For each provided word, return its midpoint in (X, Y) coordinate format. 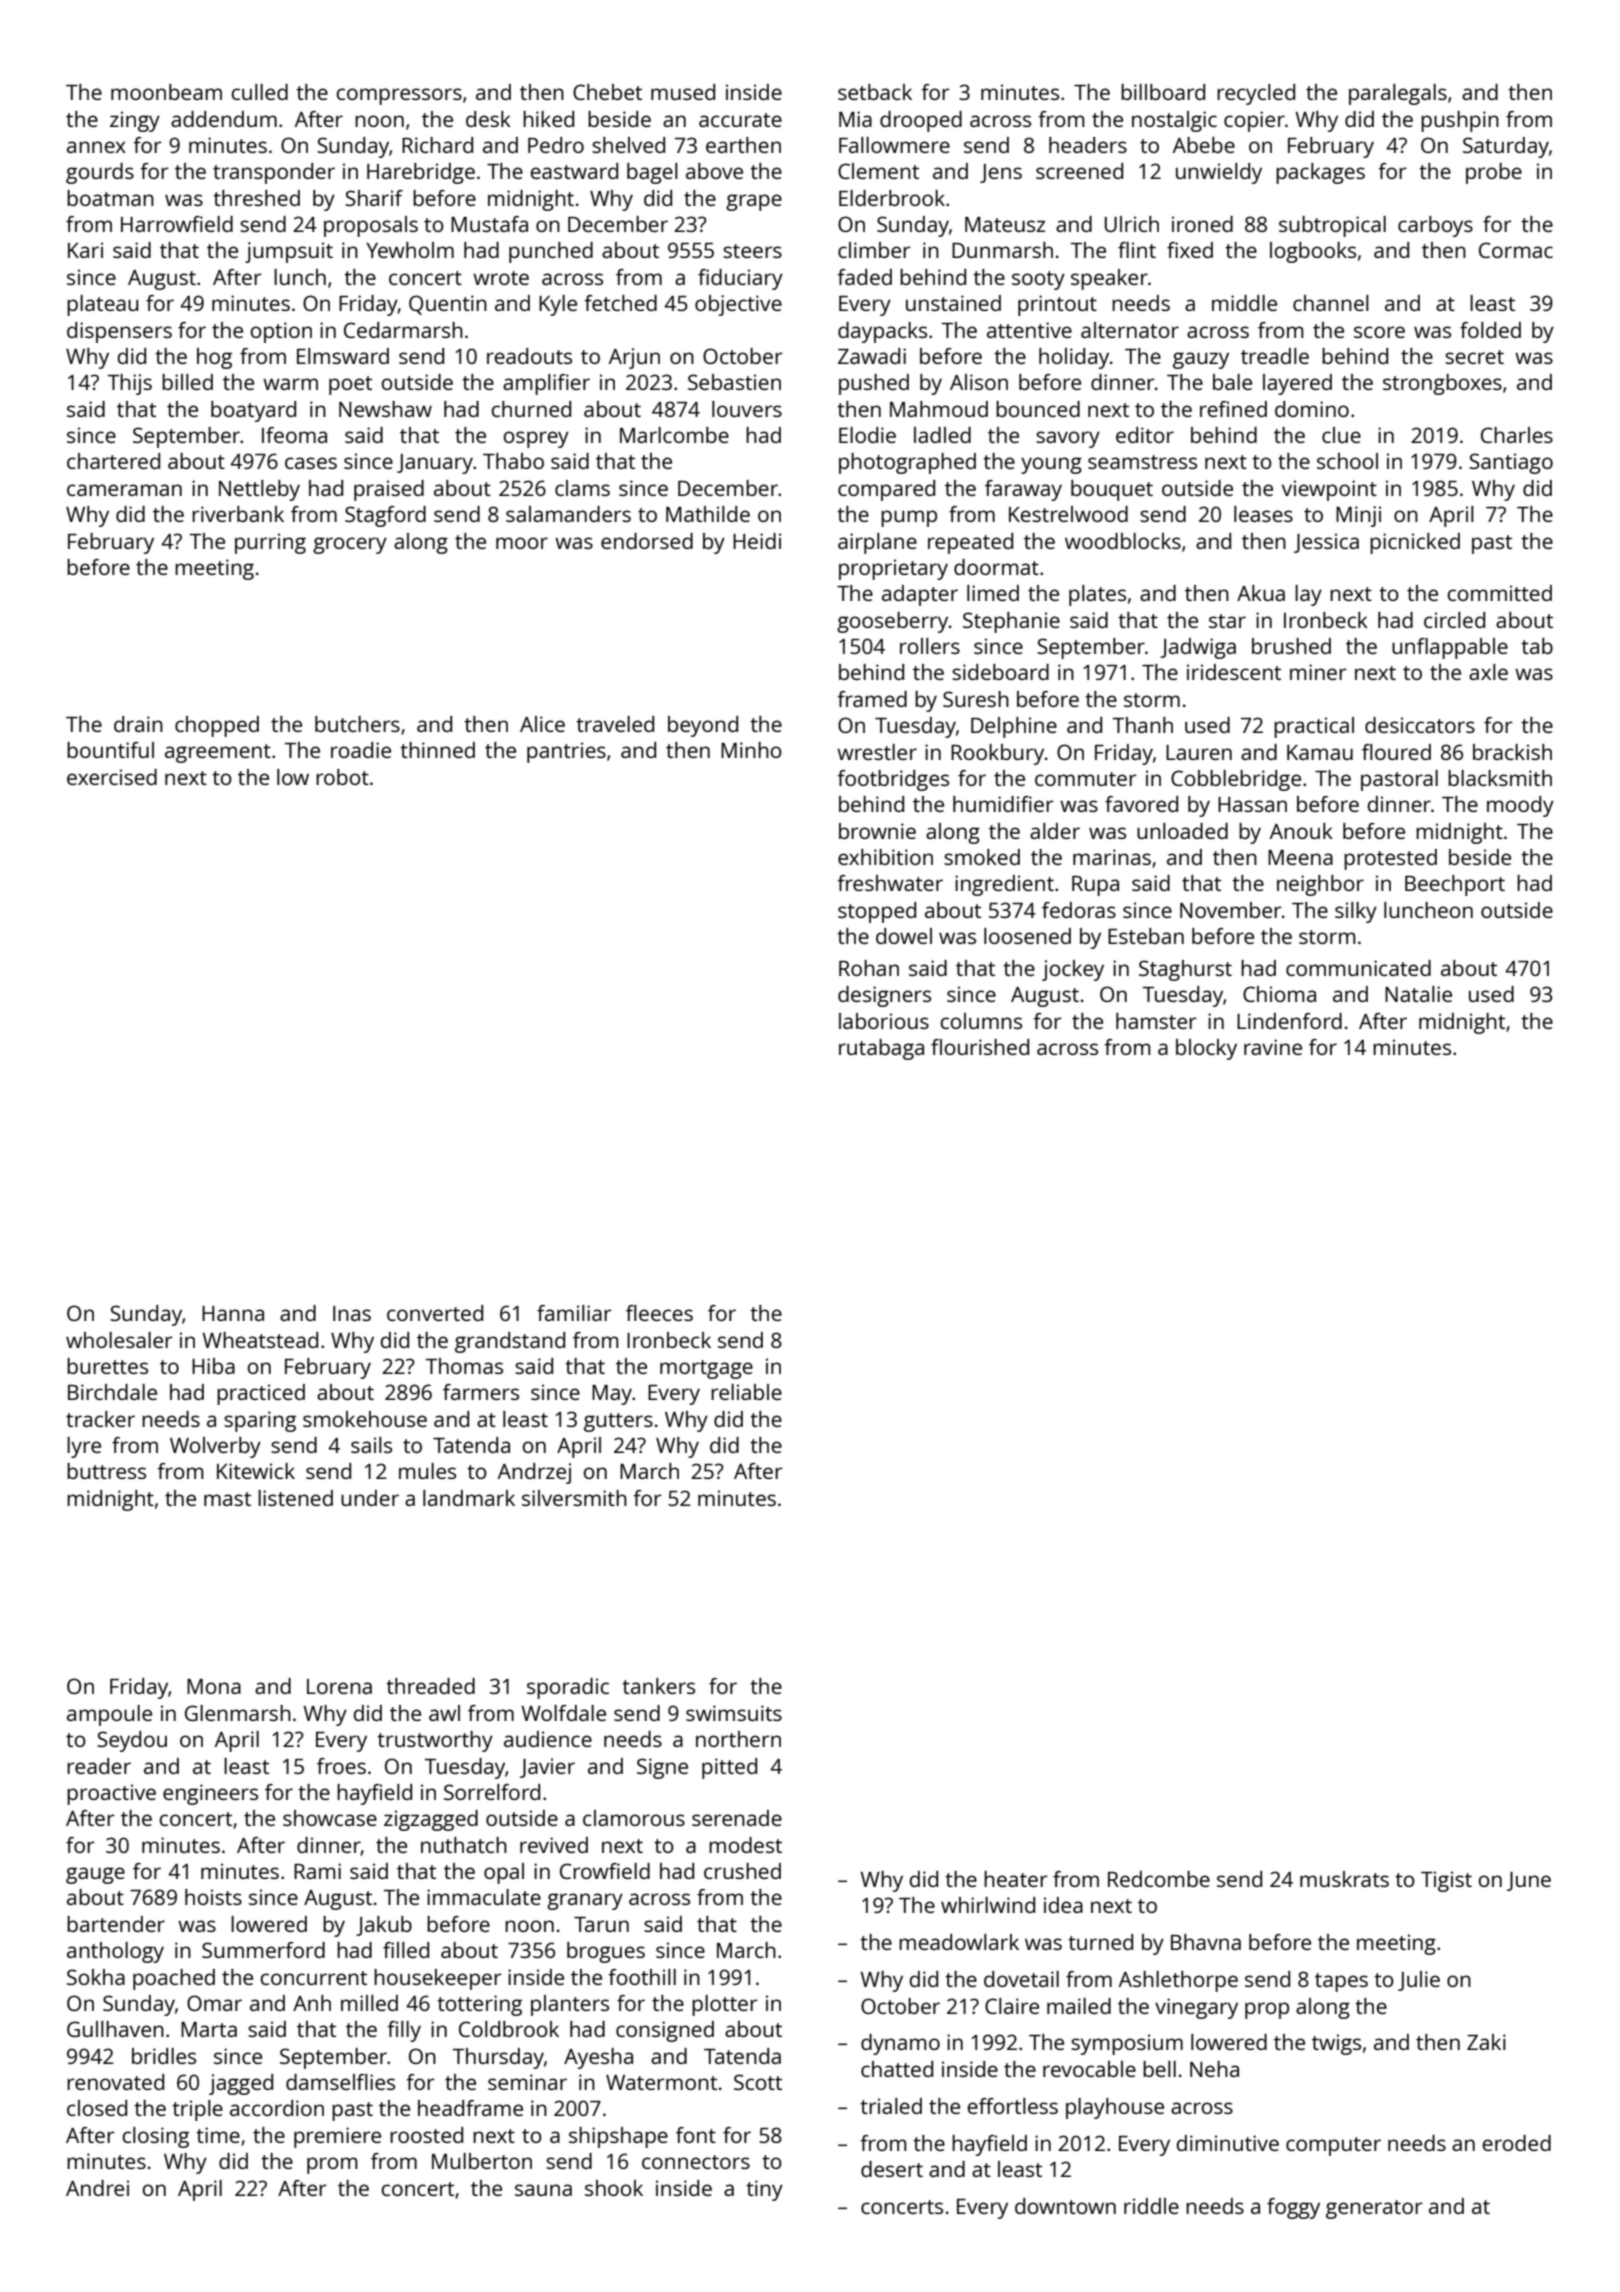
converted (435, 1313)
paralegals (1398, 94)
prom (332, 2165)
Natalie (1418, 994)
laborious (884, 1021)
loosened (1027, 936)
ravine (1273, 1047)
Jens (1001, 173)
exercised (112, 777)
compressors (399, 96)
